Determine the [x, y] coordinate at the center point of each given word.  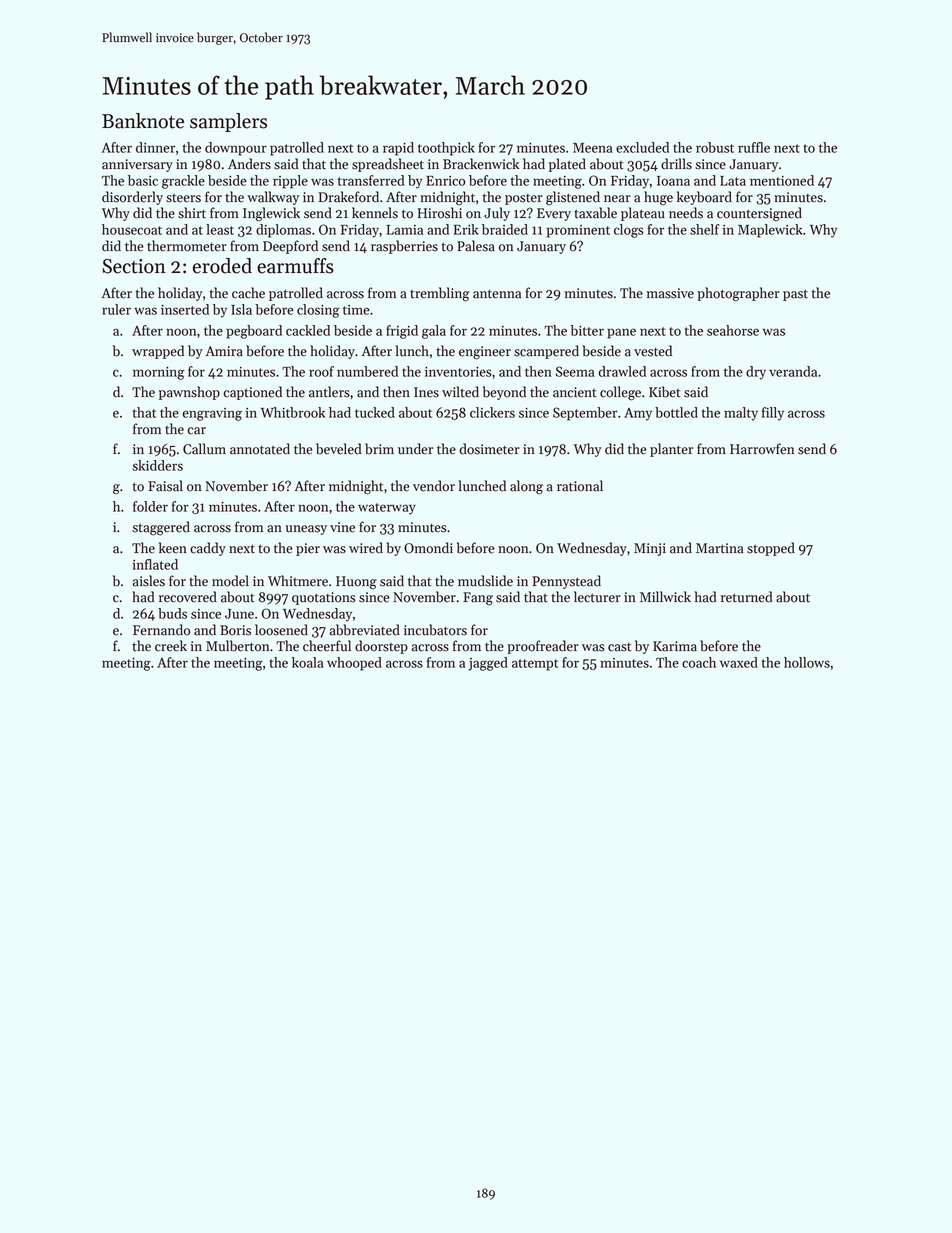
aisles [149, 581]
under [415, 449]
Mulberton [237, 646]
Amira [224, 351]
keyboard [704, 198]
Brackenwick [481, 164]
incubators [435, 630]
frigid [402, 332]
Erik [466, 229]
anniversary [137, 165]
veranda [793, 371]
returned [747, 597]
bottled [676, 412]
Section [134, 266]
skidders [157, 465]
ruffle [754, 147]
